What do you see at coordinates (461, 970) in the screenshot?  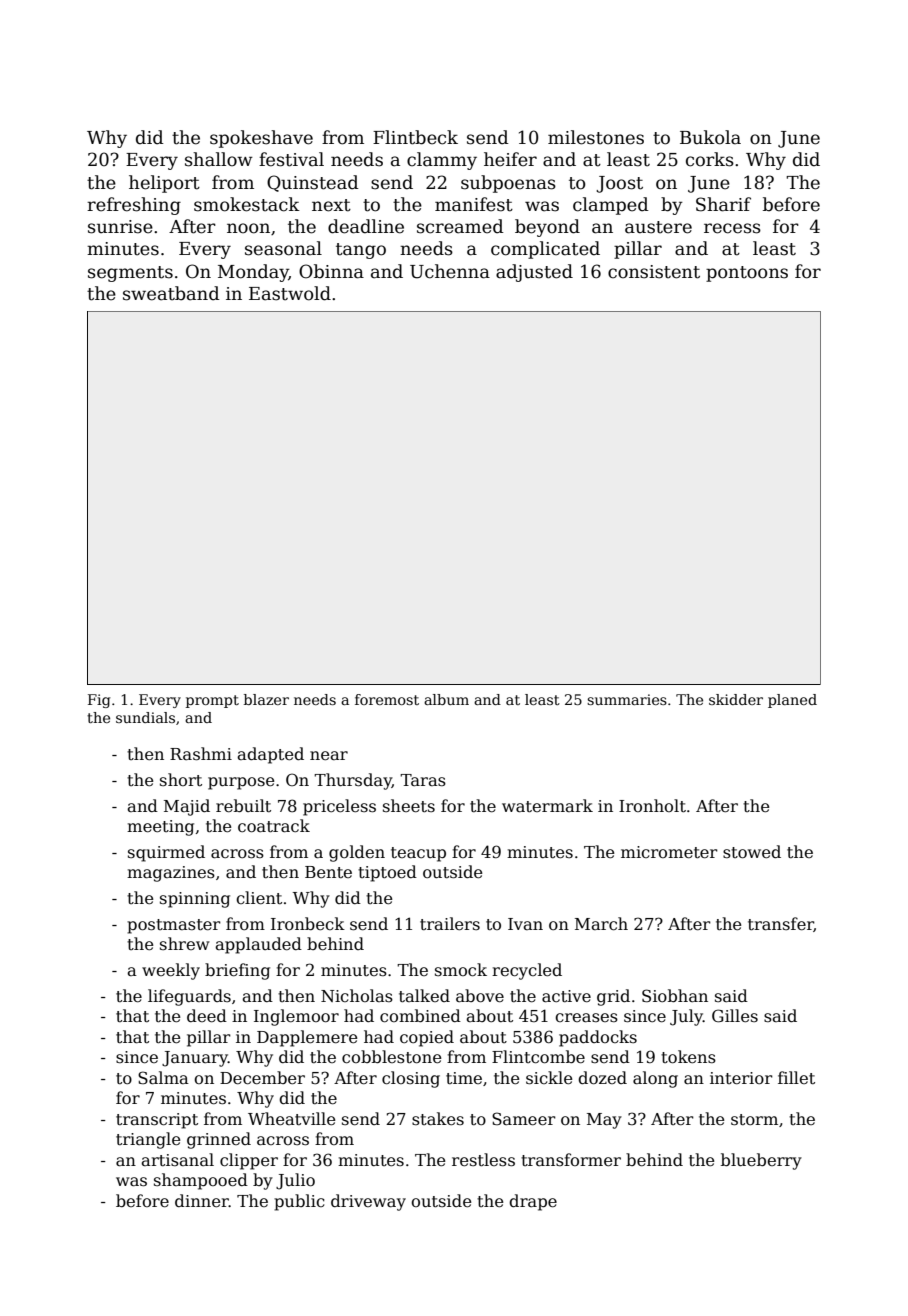 I see `smock` at bounding box center [461, 970].
